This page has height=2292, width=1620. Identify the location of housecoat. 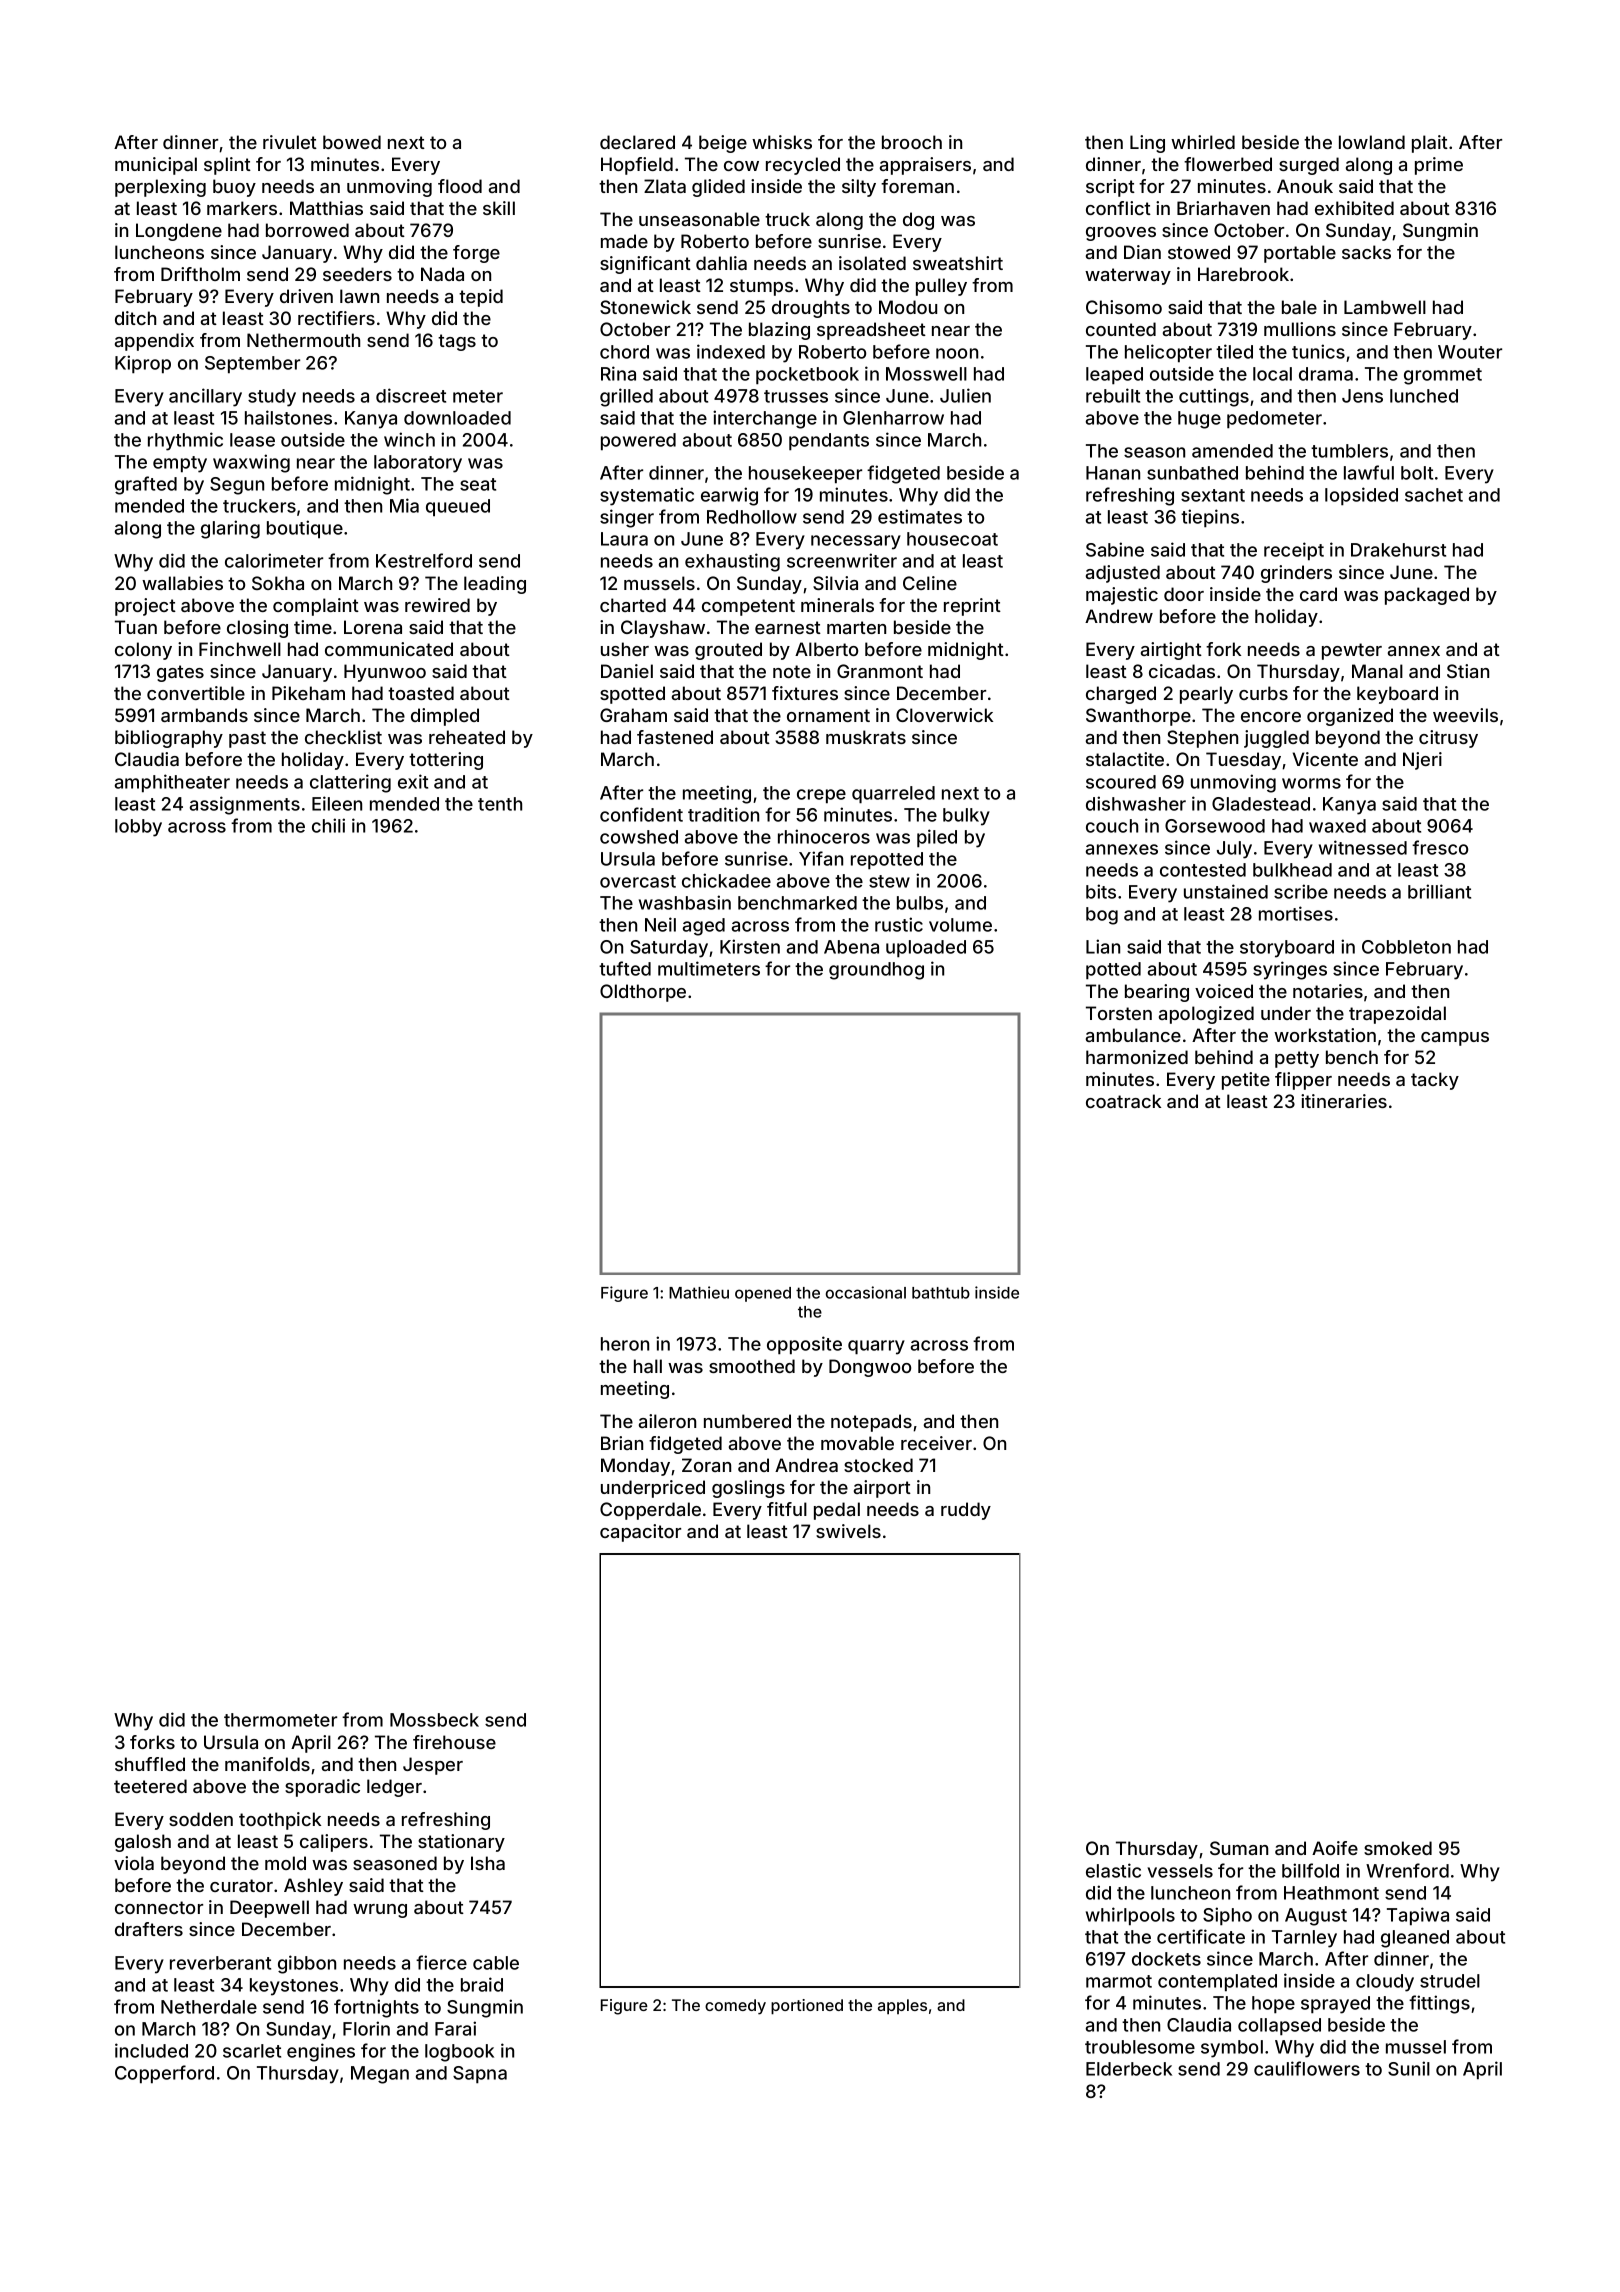
(952, 539).
